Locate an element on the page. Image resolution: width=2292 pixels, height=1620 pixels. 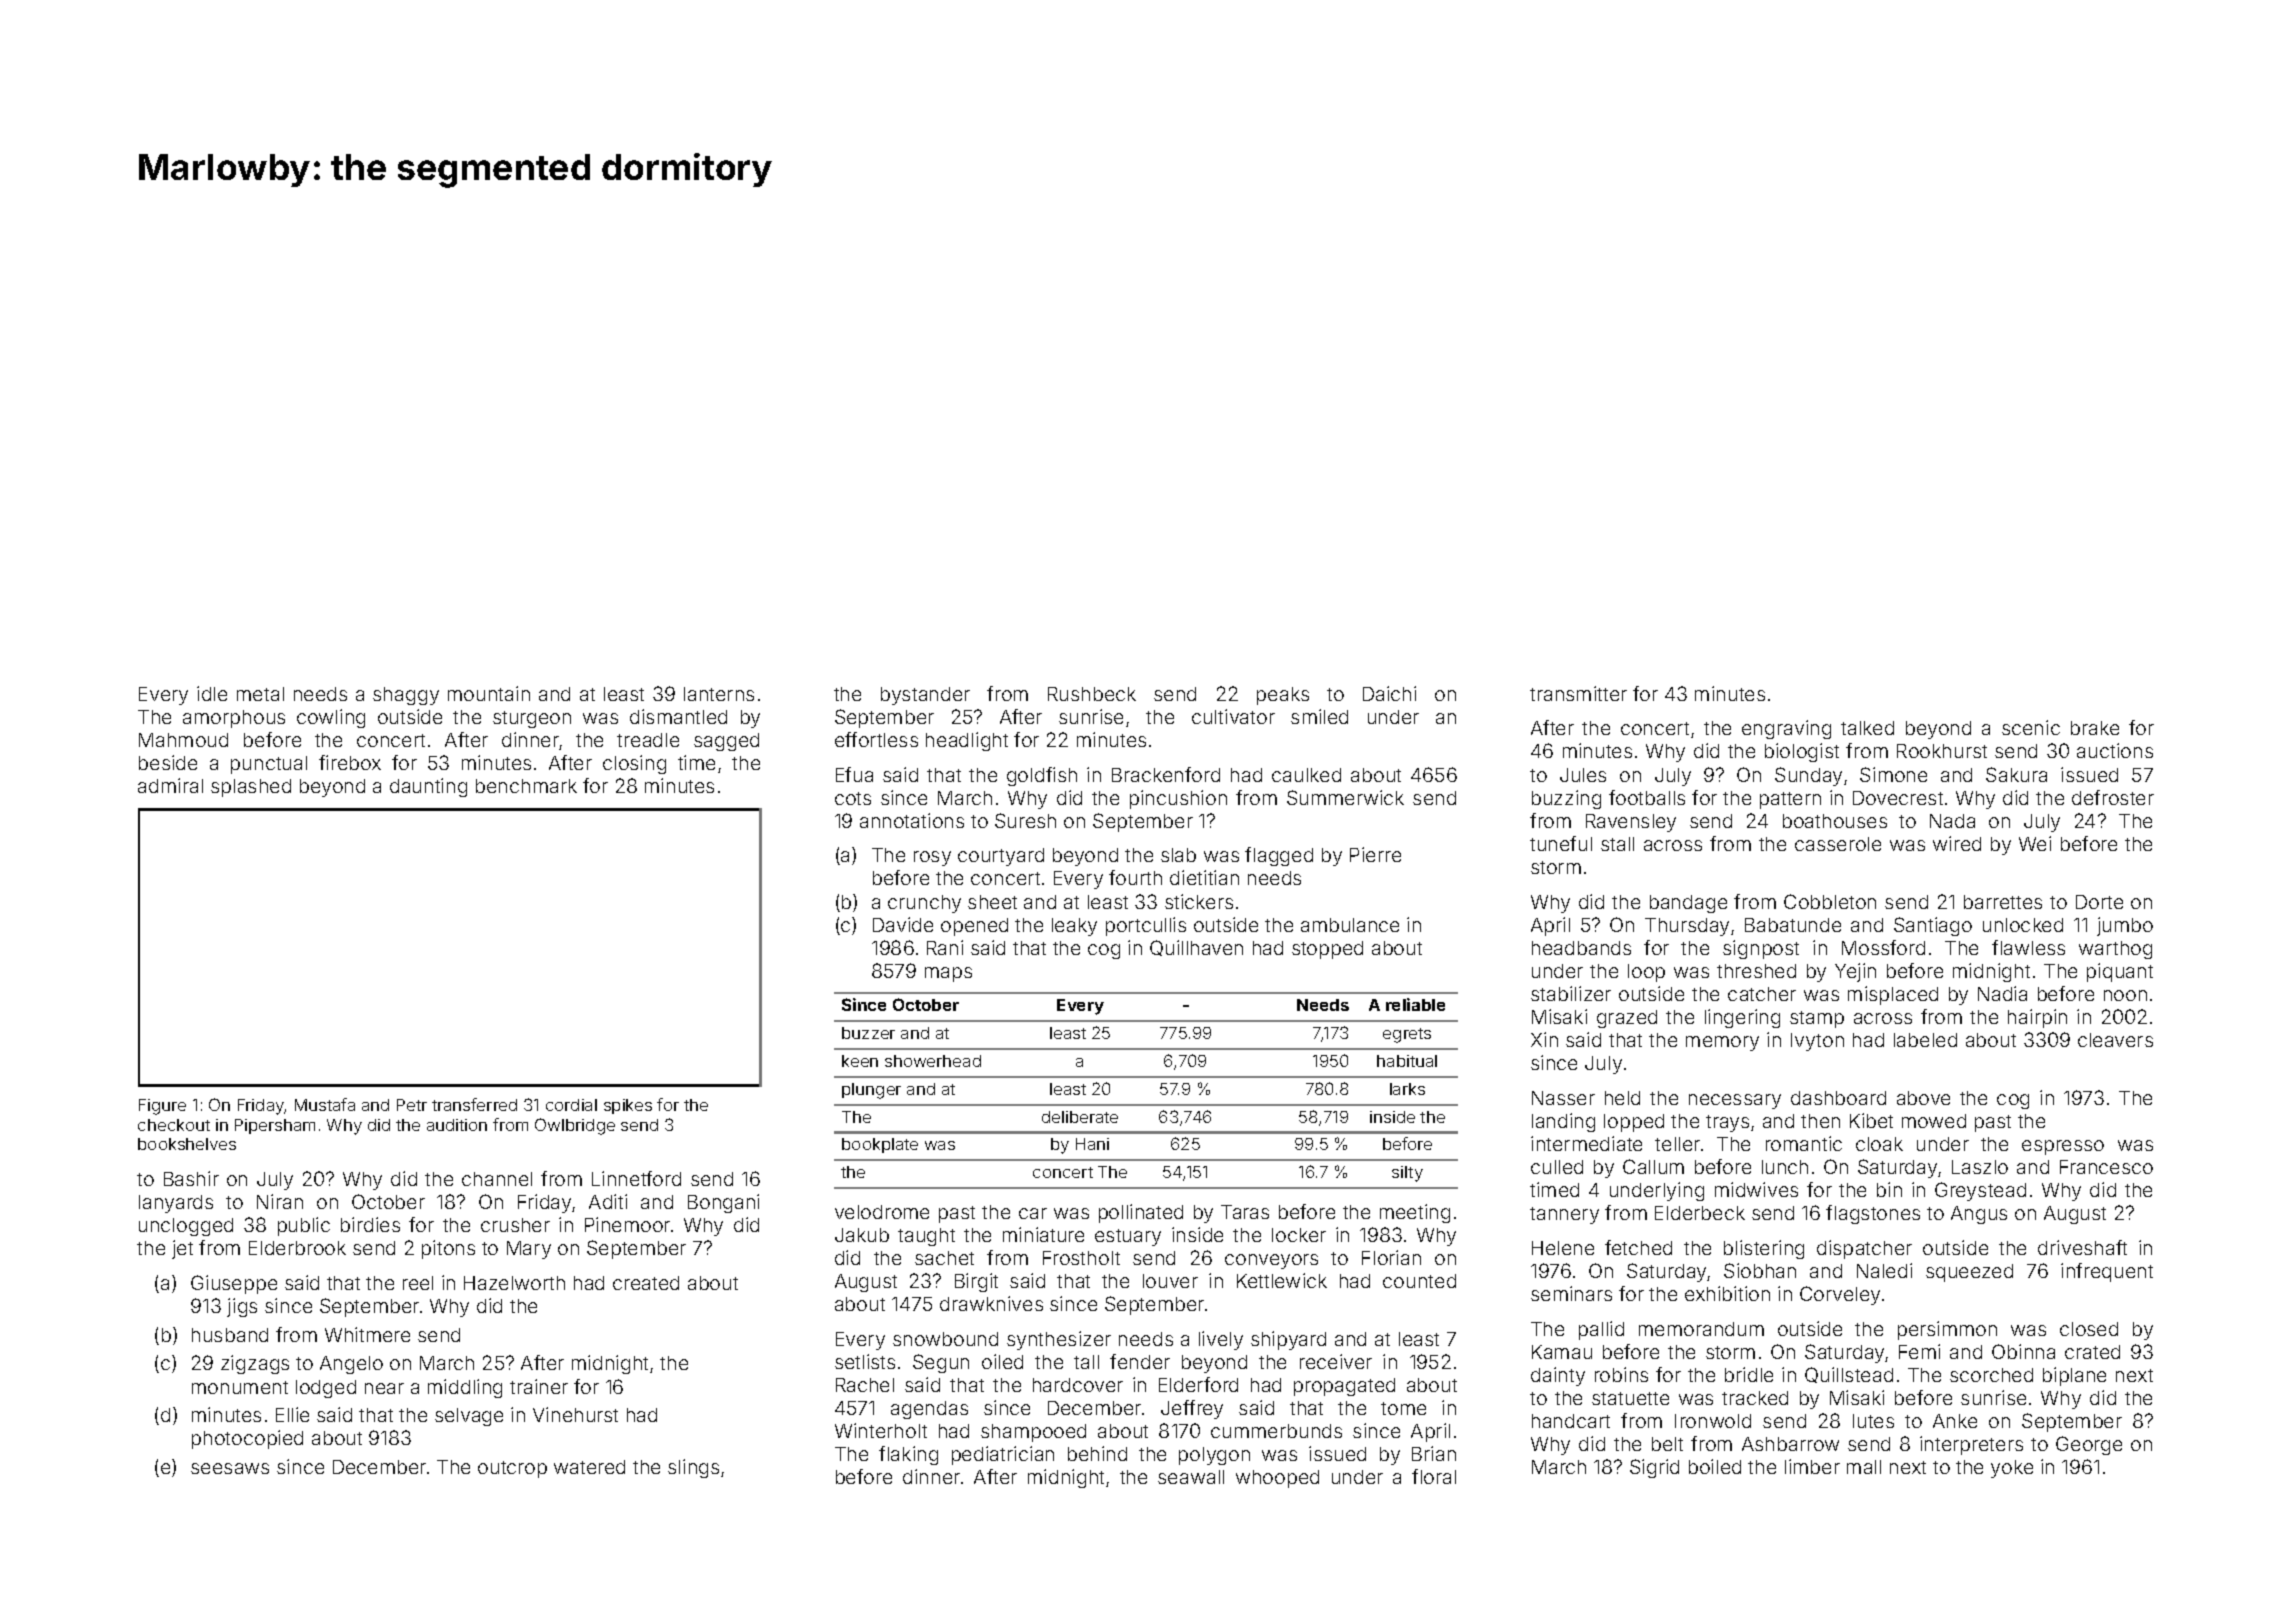
transmitter is located at coordinates (1578, 693).
